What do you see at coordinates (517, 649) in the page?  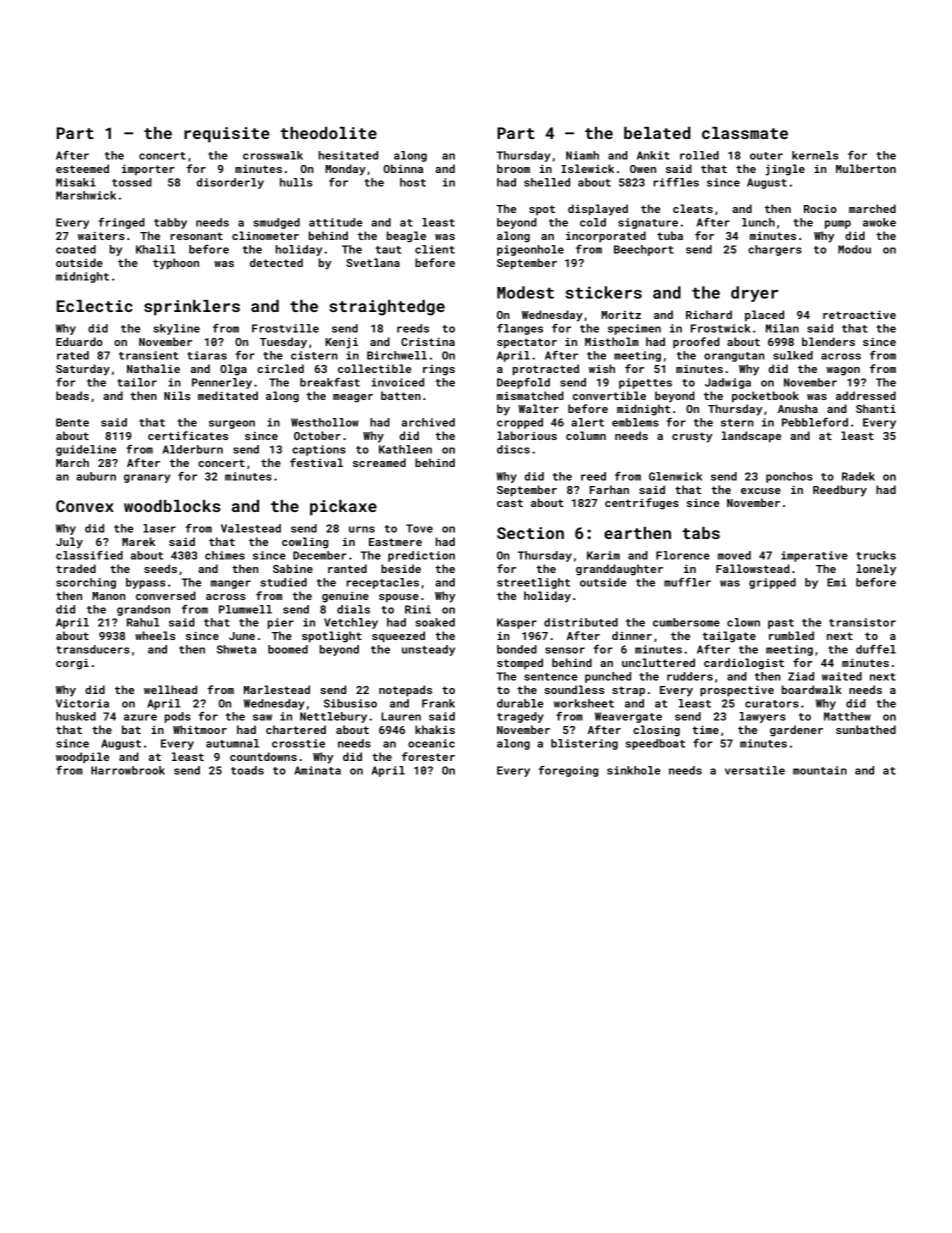 I see `bonded` at bounding box center [517, 649].
